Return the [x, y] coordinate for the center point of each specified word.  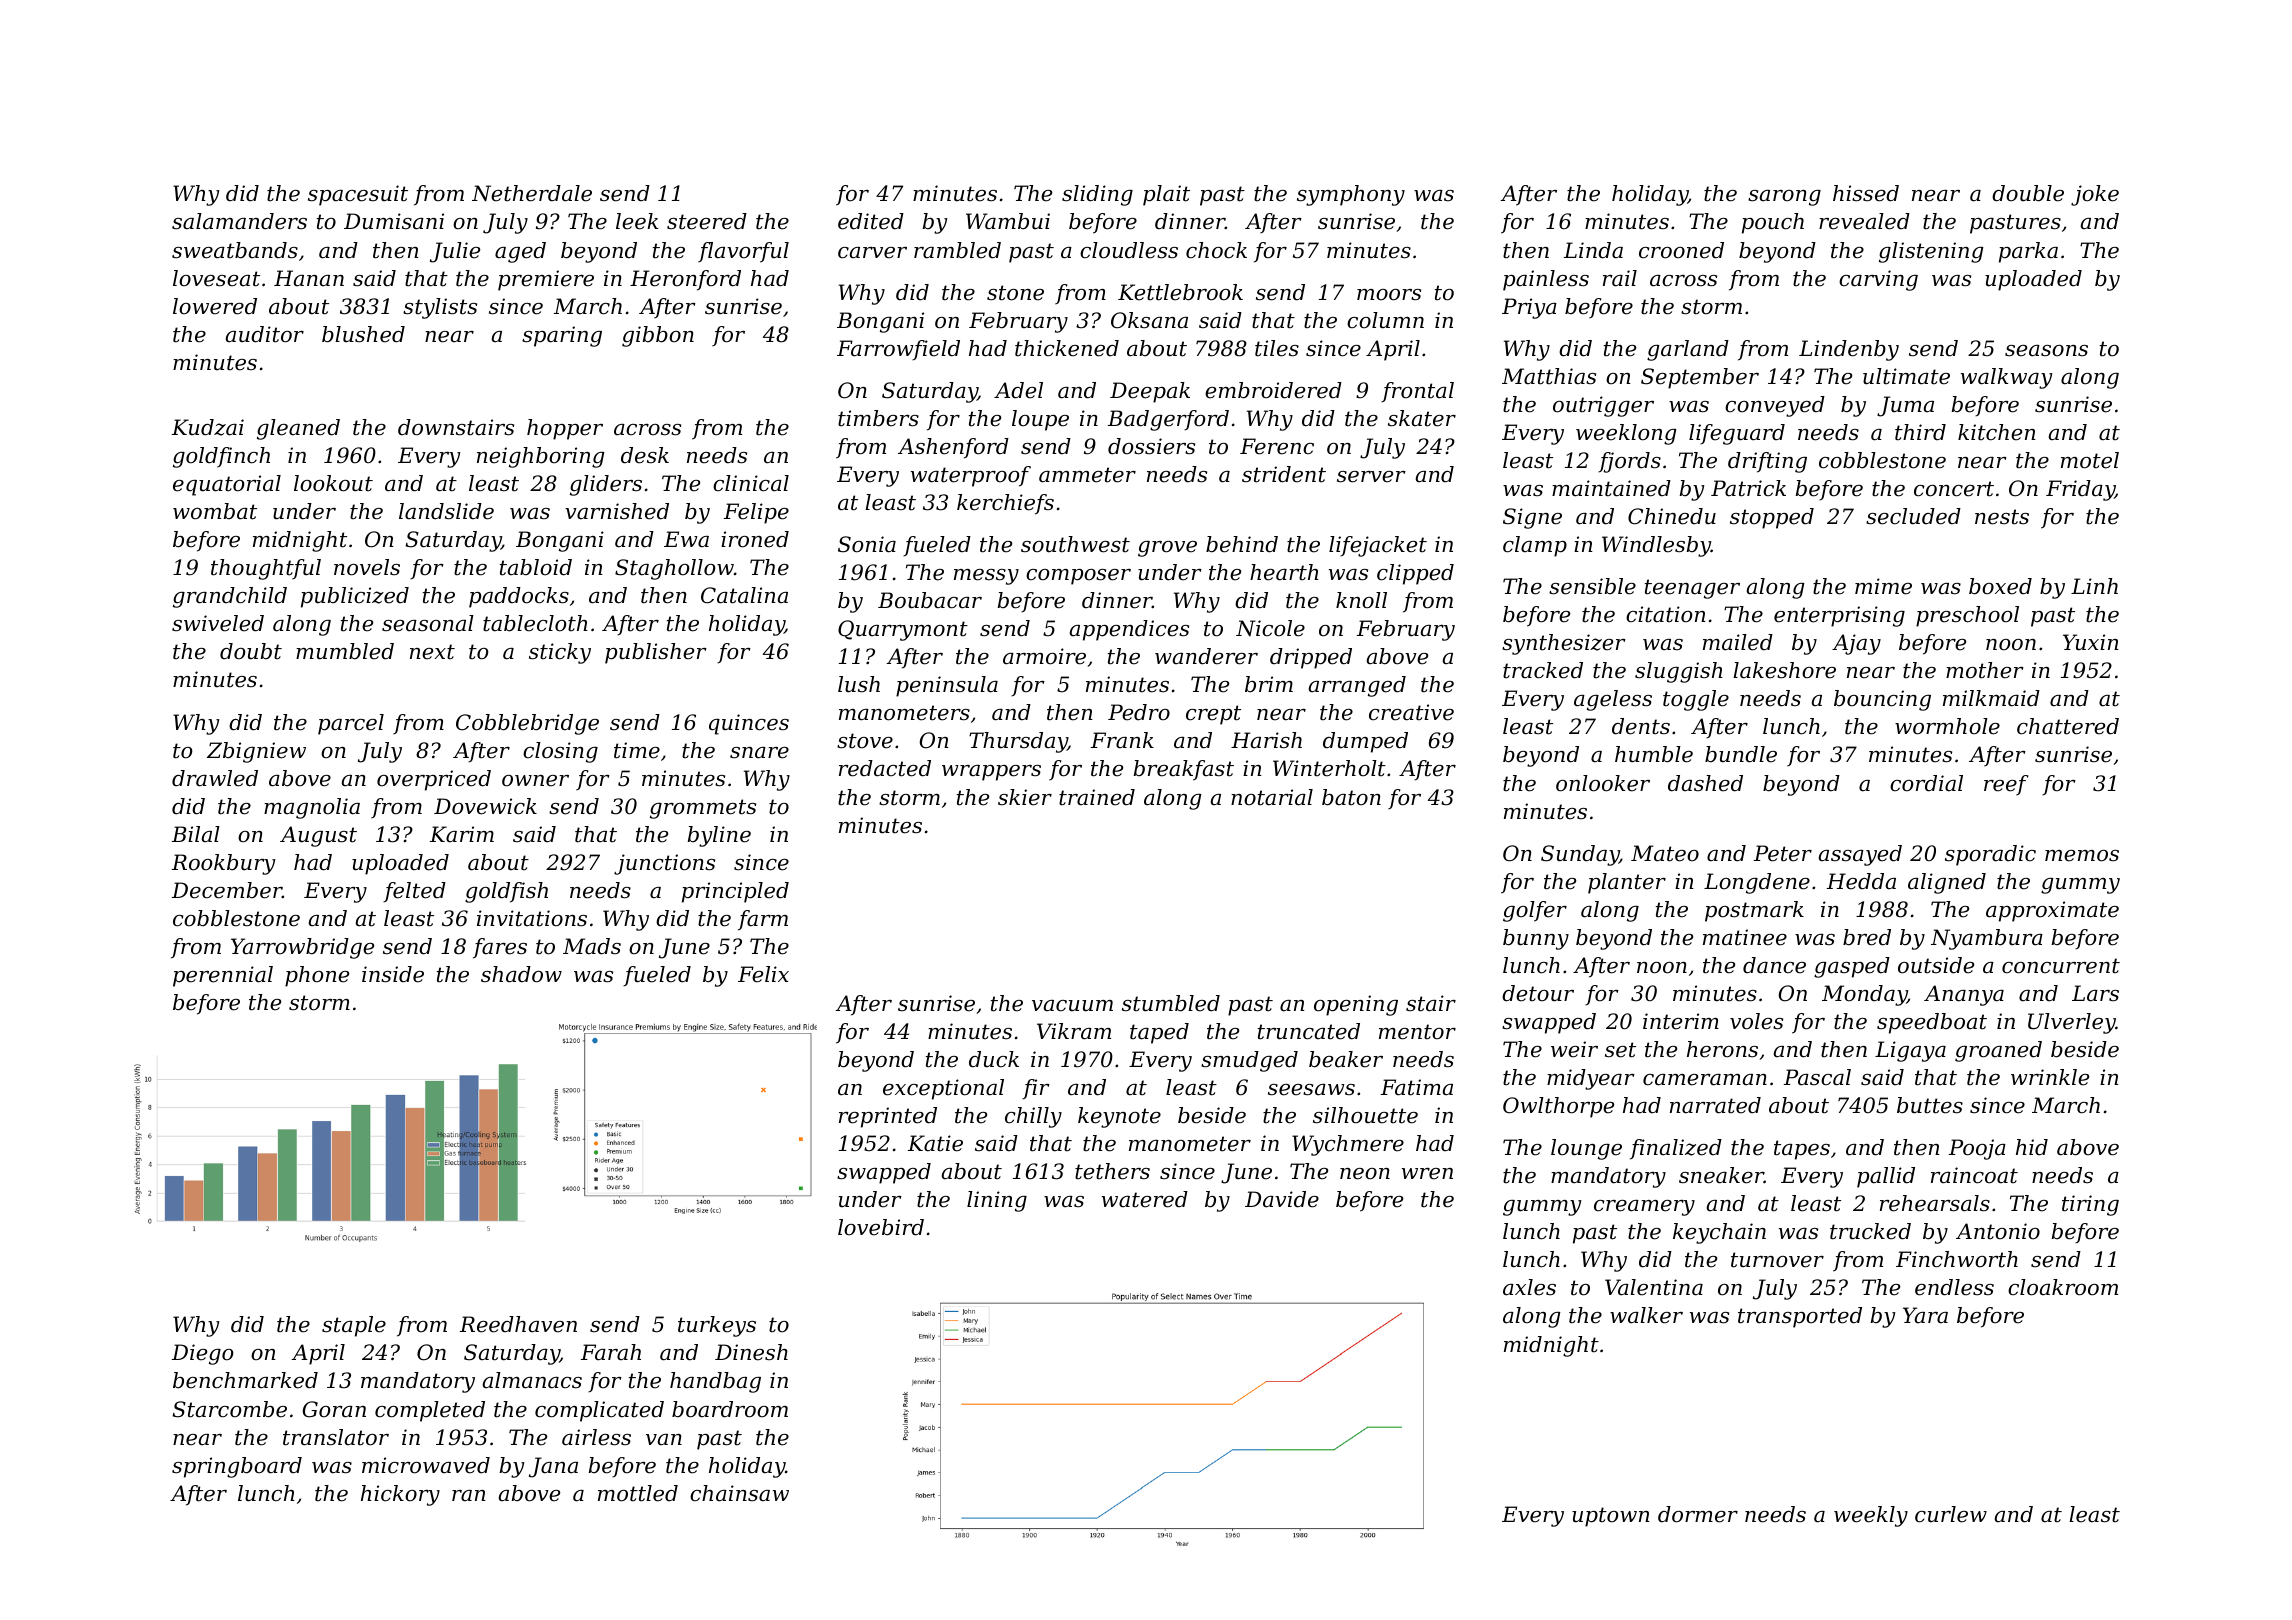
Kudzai [208, 427]
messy [986, 577]
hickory [400, 1495]
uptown [1611, 1517]
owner [535, 781]
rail [1620, 278]
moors [1389, 295]
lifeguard [1737, 434]
